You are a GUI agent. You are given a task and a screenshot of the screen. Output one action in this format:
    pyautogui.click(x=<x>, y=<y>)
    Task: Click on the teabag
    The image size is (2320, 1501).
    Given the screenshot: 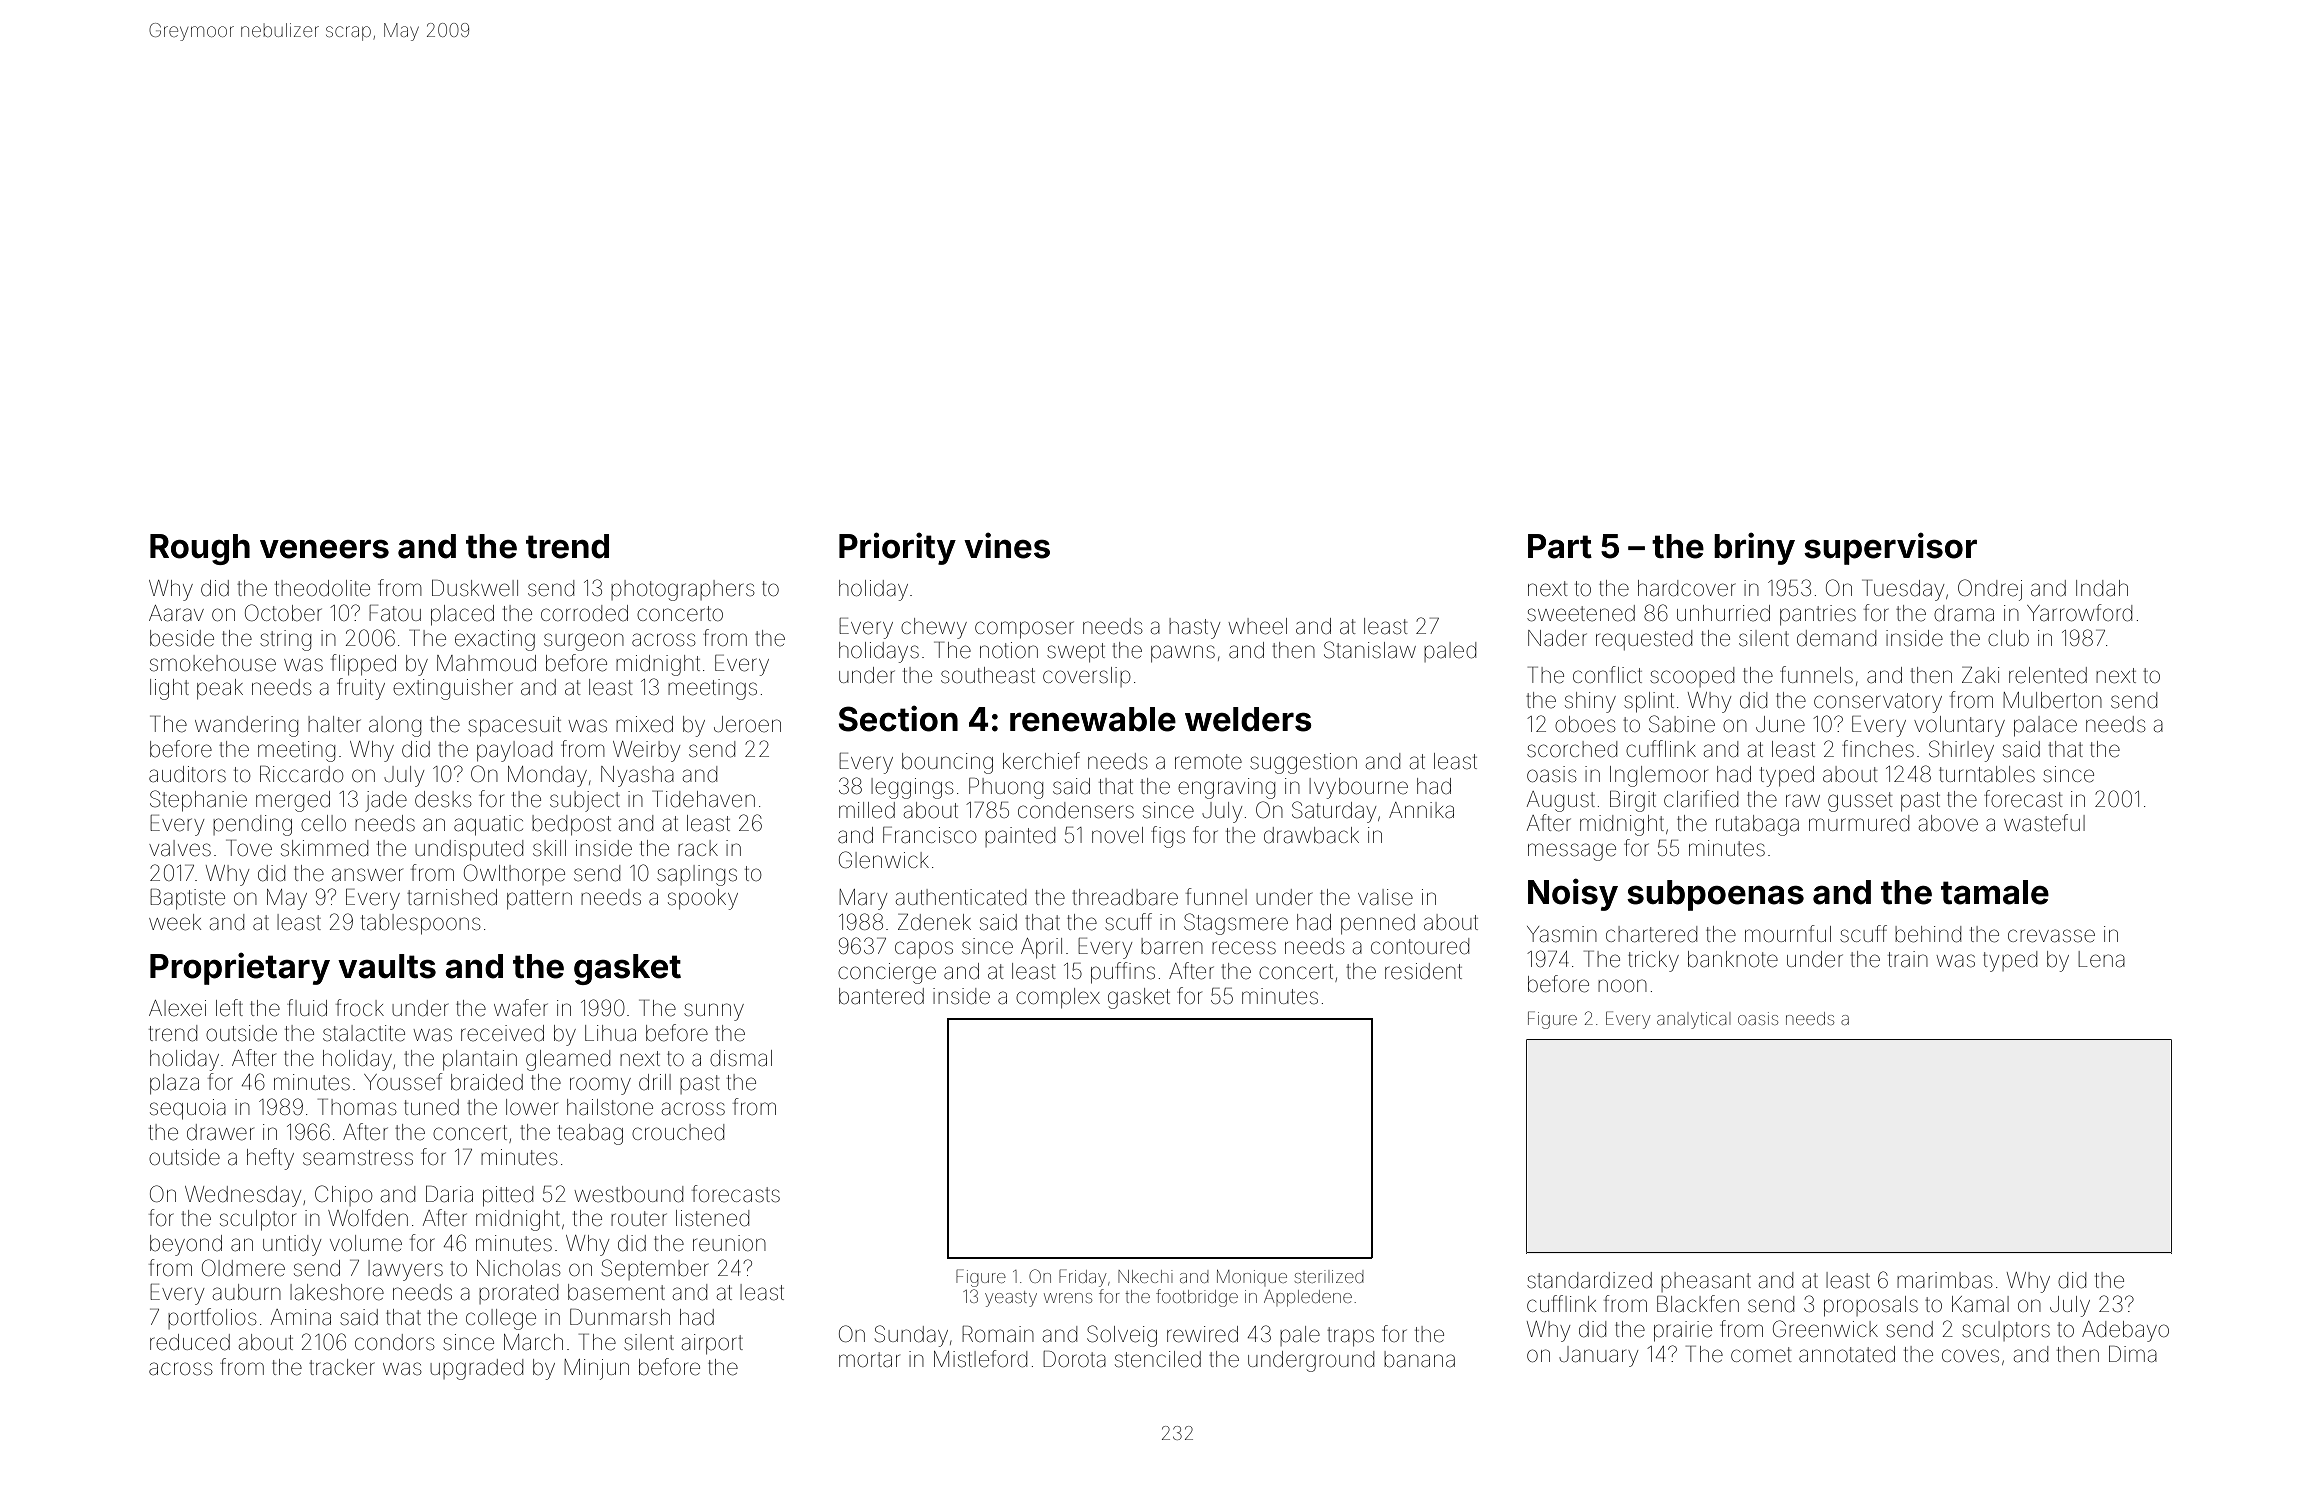 What is the action you would take?
    pyautogui.click(x=590, y=1134)
